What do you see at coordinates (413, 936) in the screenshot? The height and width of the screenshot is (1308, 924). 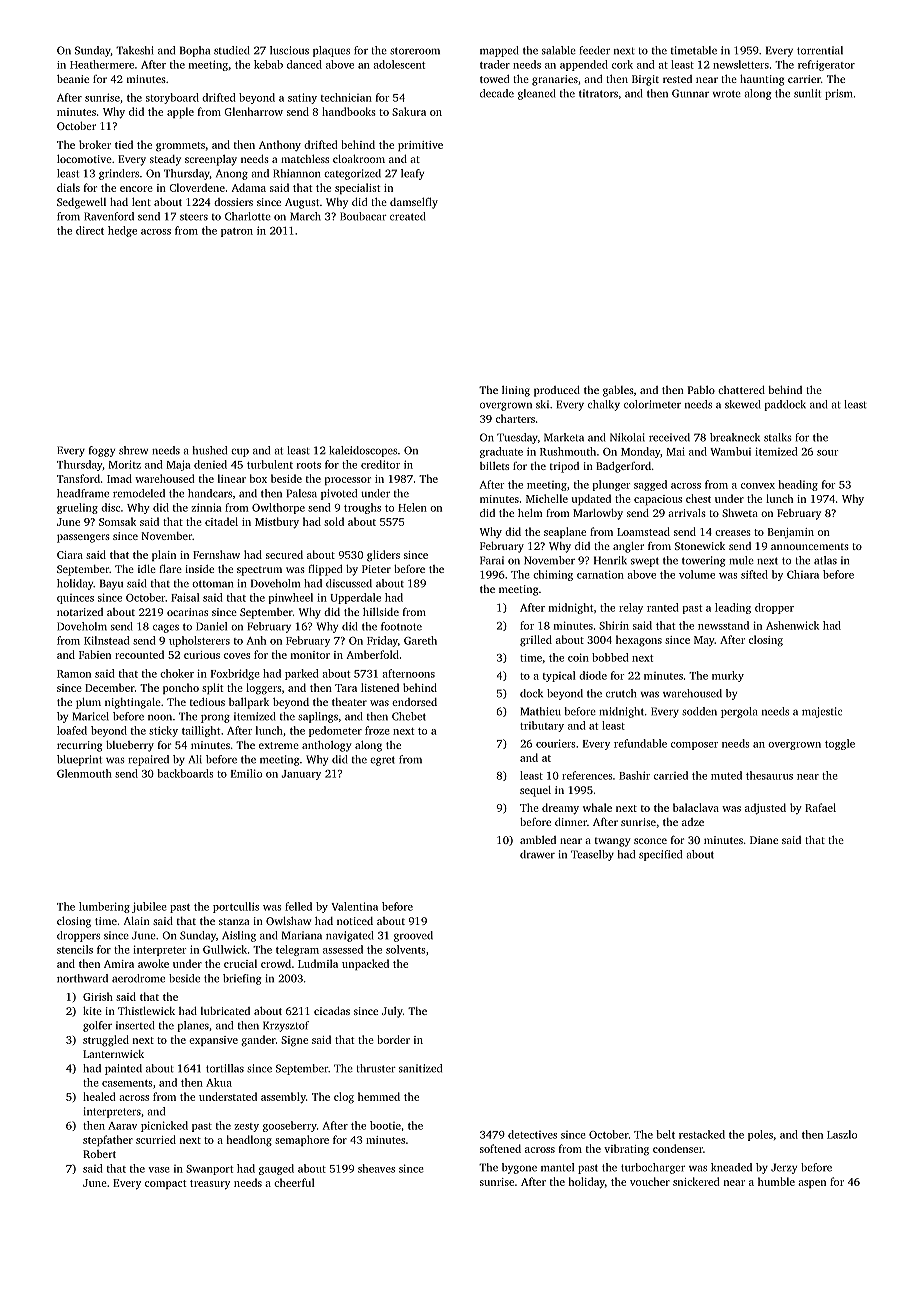 I see `grooved` at bounding box center [413, 936].
